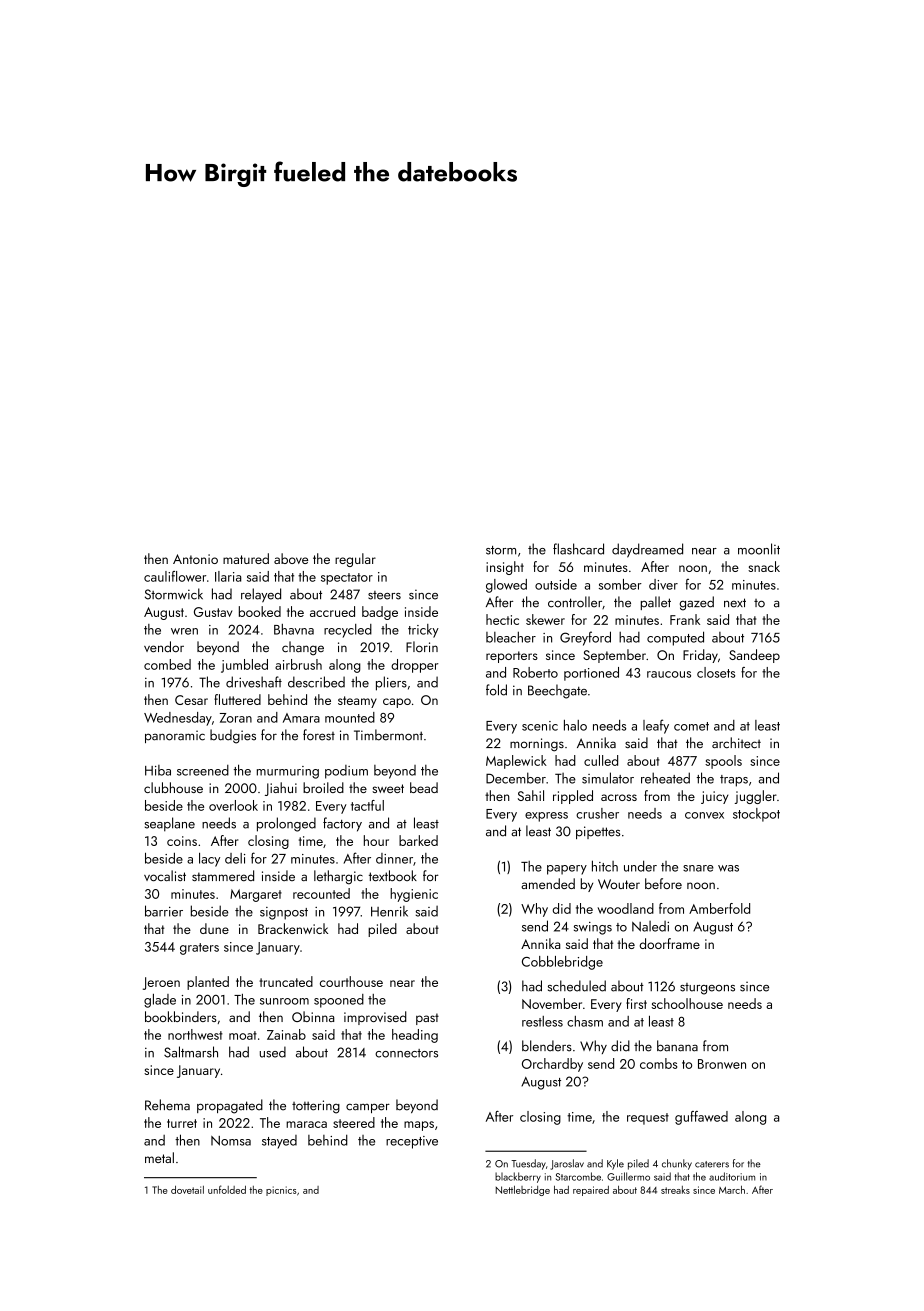  I want to click on above, so click(291, 558).
